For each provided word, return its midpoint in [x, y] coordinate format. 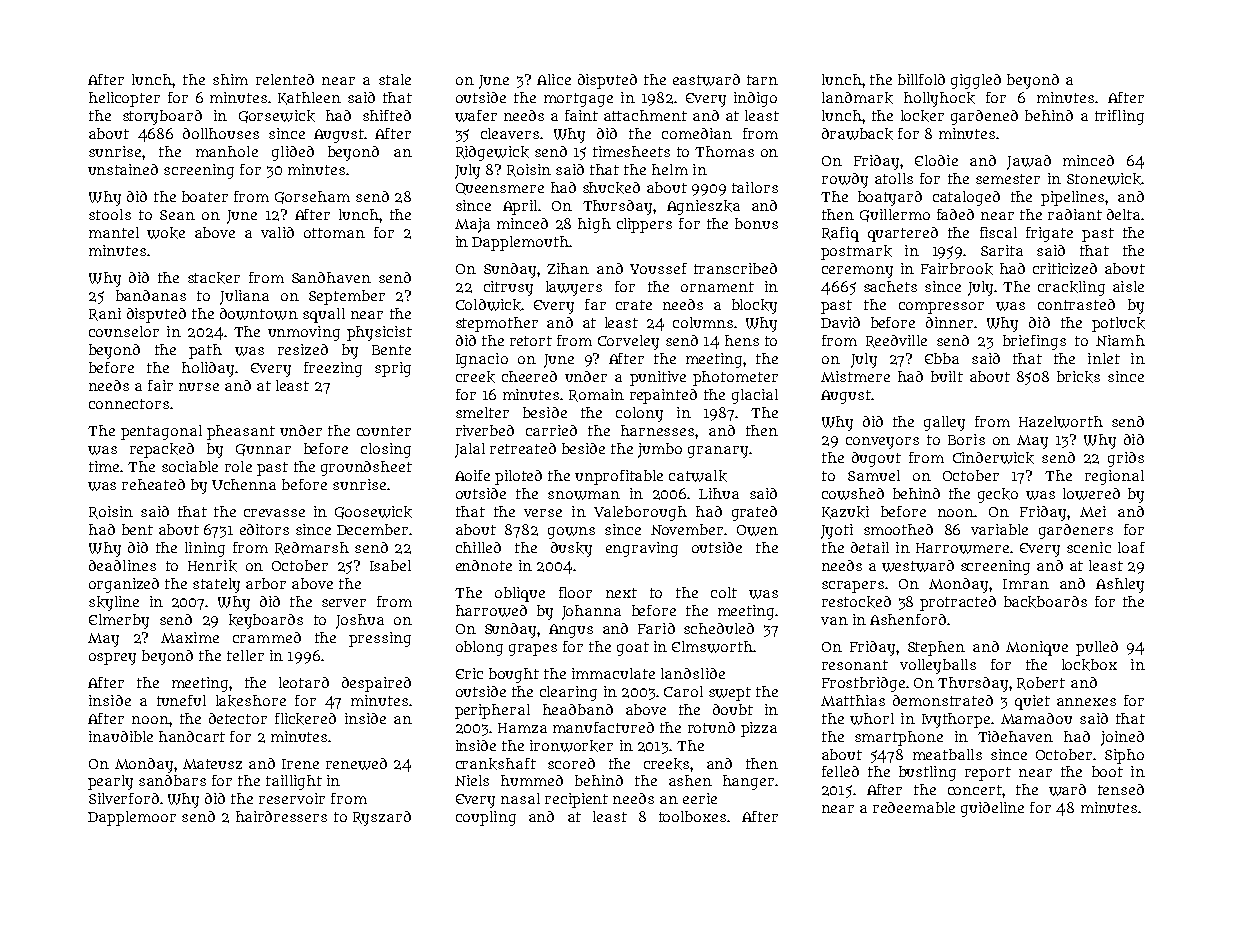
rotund [711, 727]
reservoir [292, 798]
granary [718, 452]
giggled [976, 81]
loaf [1131, 547]
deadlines [122, 565]
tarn [762, 80]
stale [395, 79]
